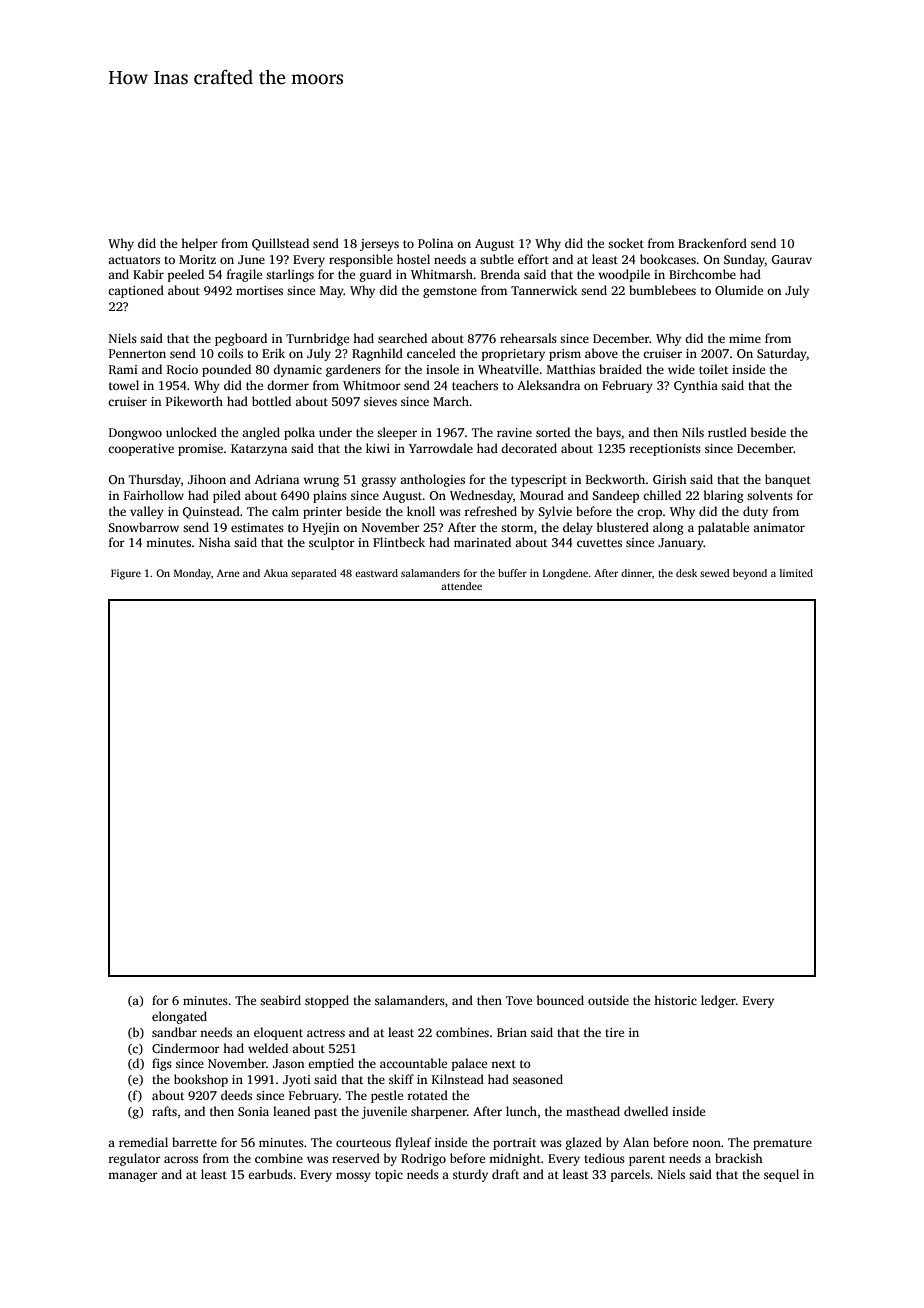 The height and width of the screenshot is (1308, 924). What do you see at coordinates (796, 573) in the screenshot?
I see `limited` at bounding box center [796, 573].
